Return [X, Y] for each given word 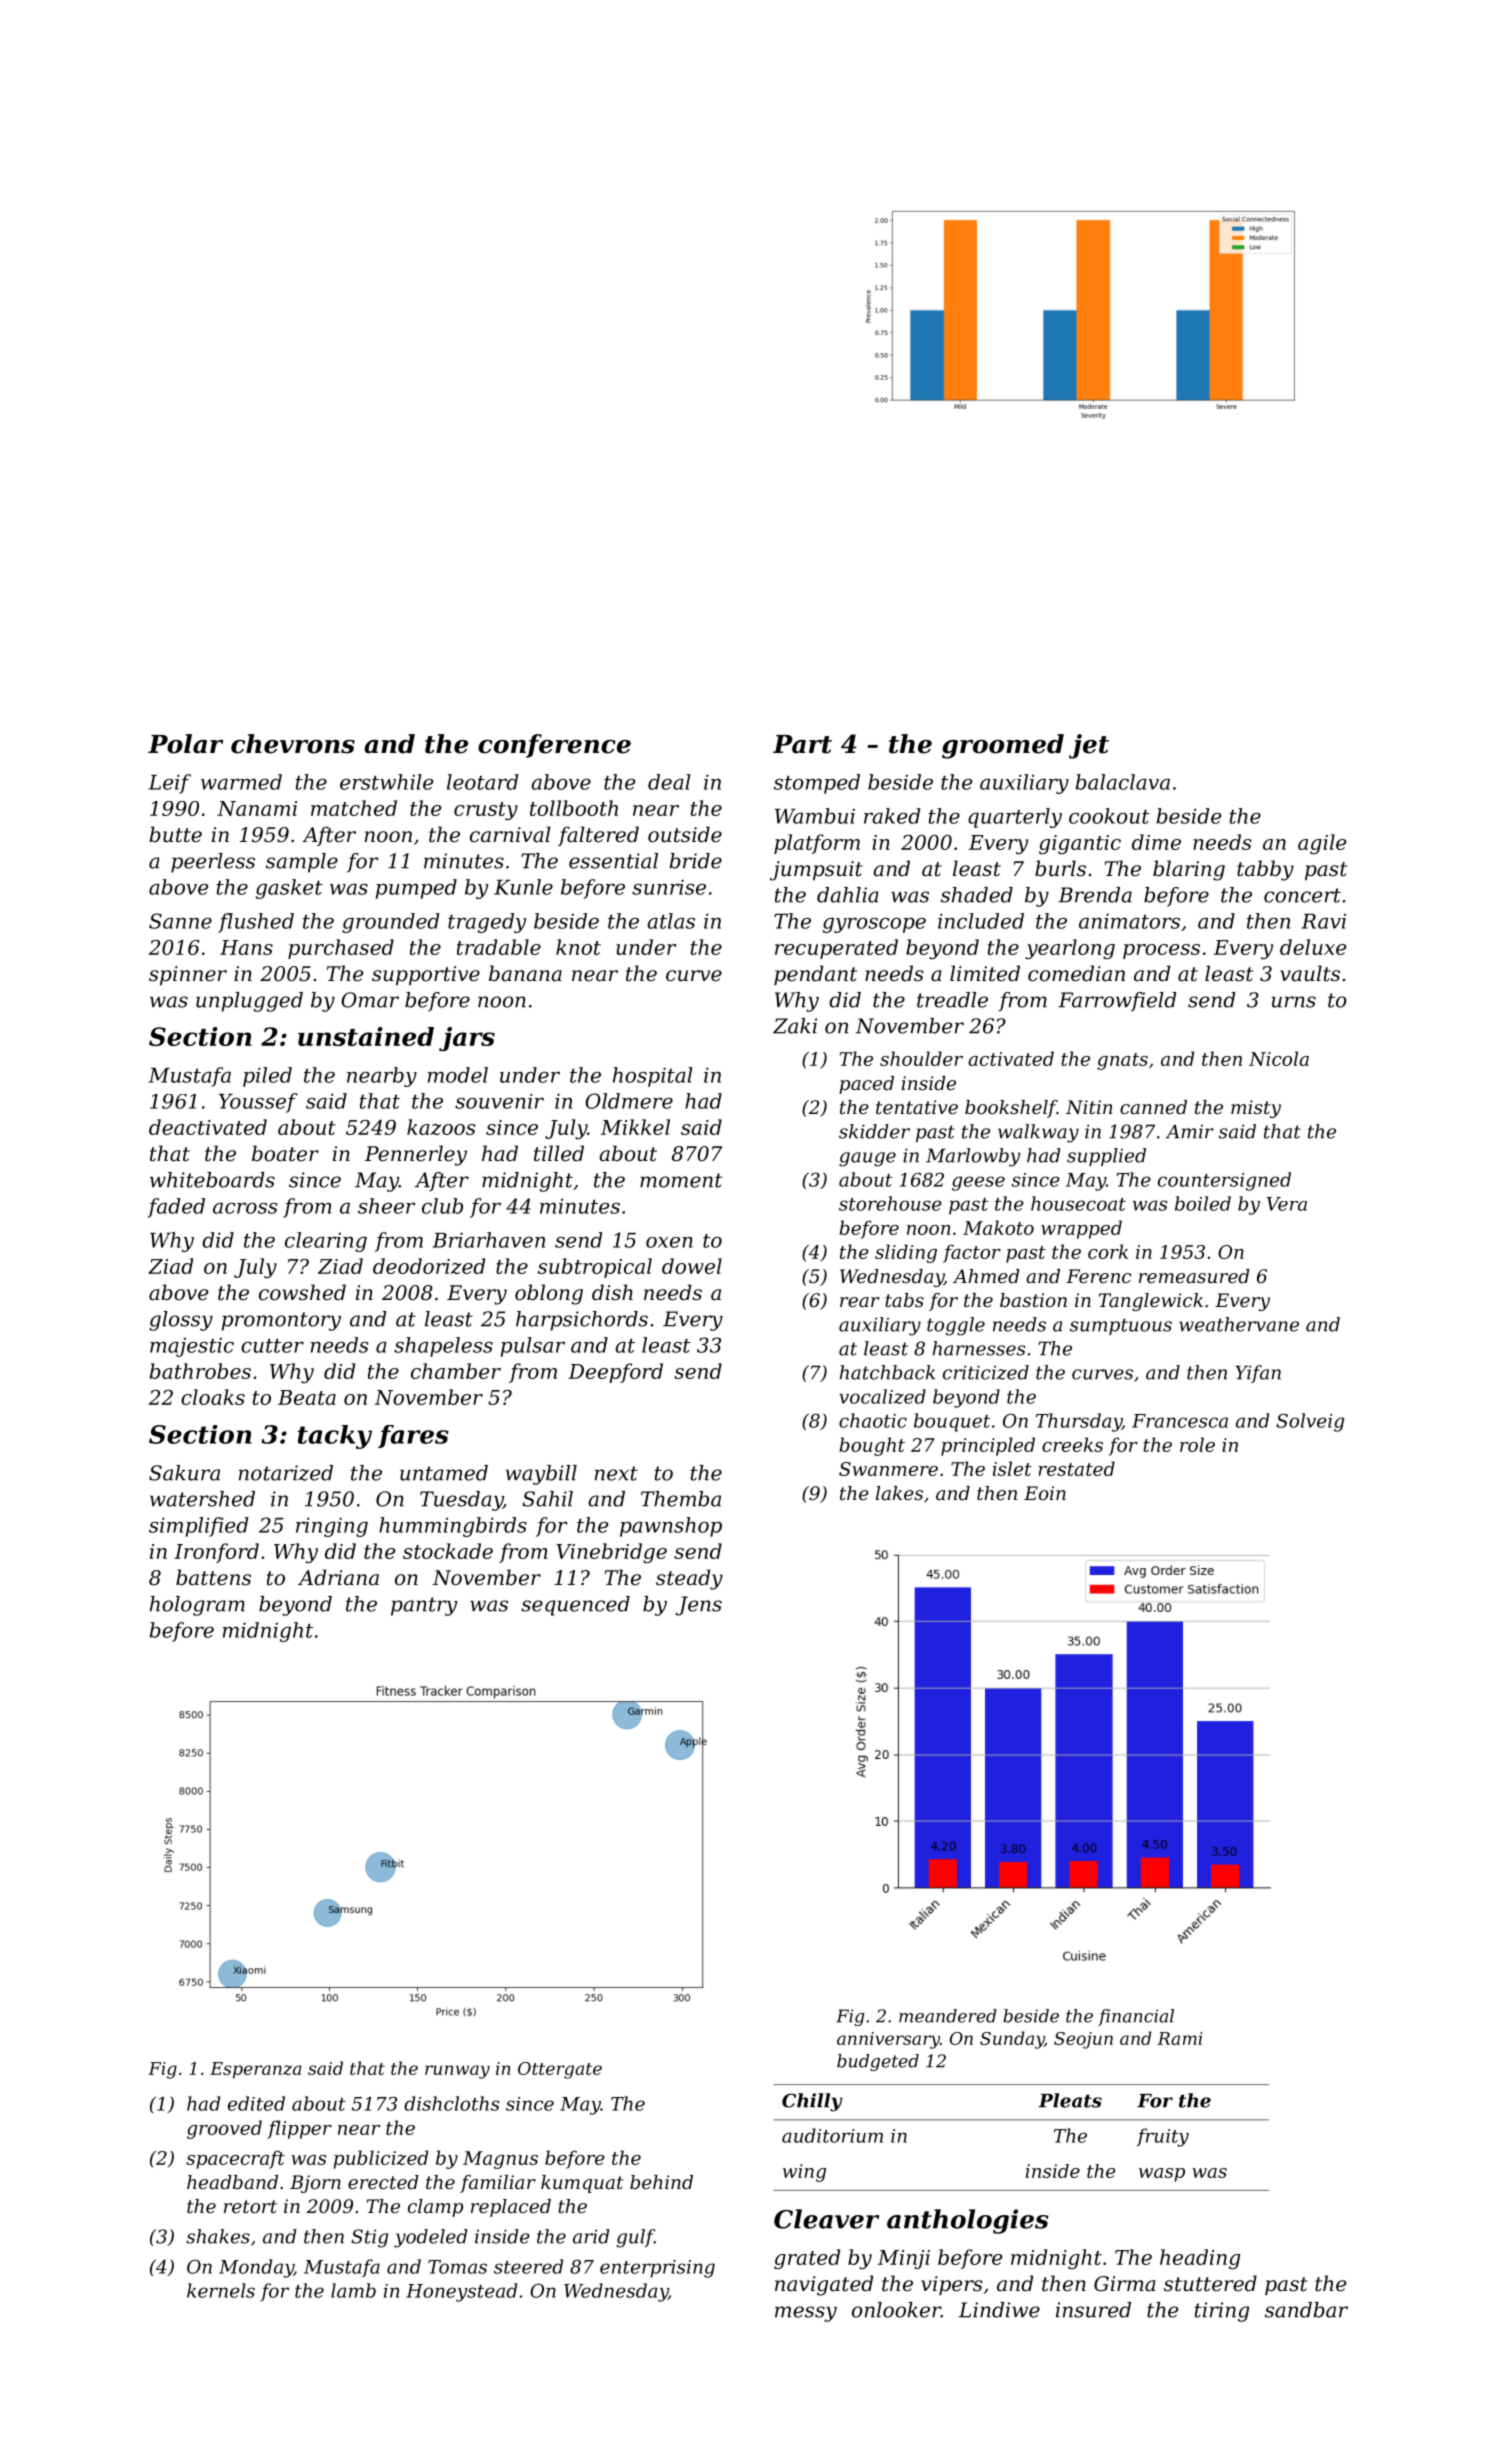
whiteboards [212, 1180]
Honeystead [461, 2292]
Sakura [184, 1473]
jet [1089, 746]
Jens [698, 1606]
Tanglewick [1151, 1302]
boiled [1203, 1203]
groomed [1003, 746]
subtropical [595, 1268]
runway [457, 2072]
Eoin [1045, 1493]
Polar [185, 744]
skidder [874, 1131]
